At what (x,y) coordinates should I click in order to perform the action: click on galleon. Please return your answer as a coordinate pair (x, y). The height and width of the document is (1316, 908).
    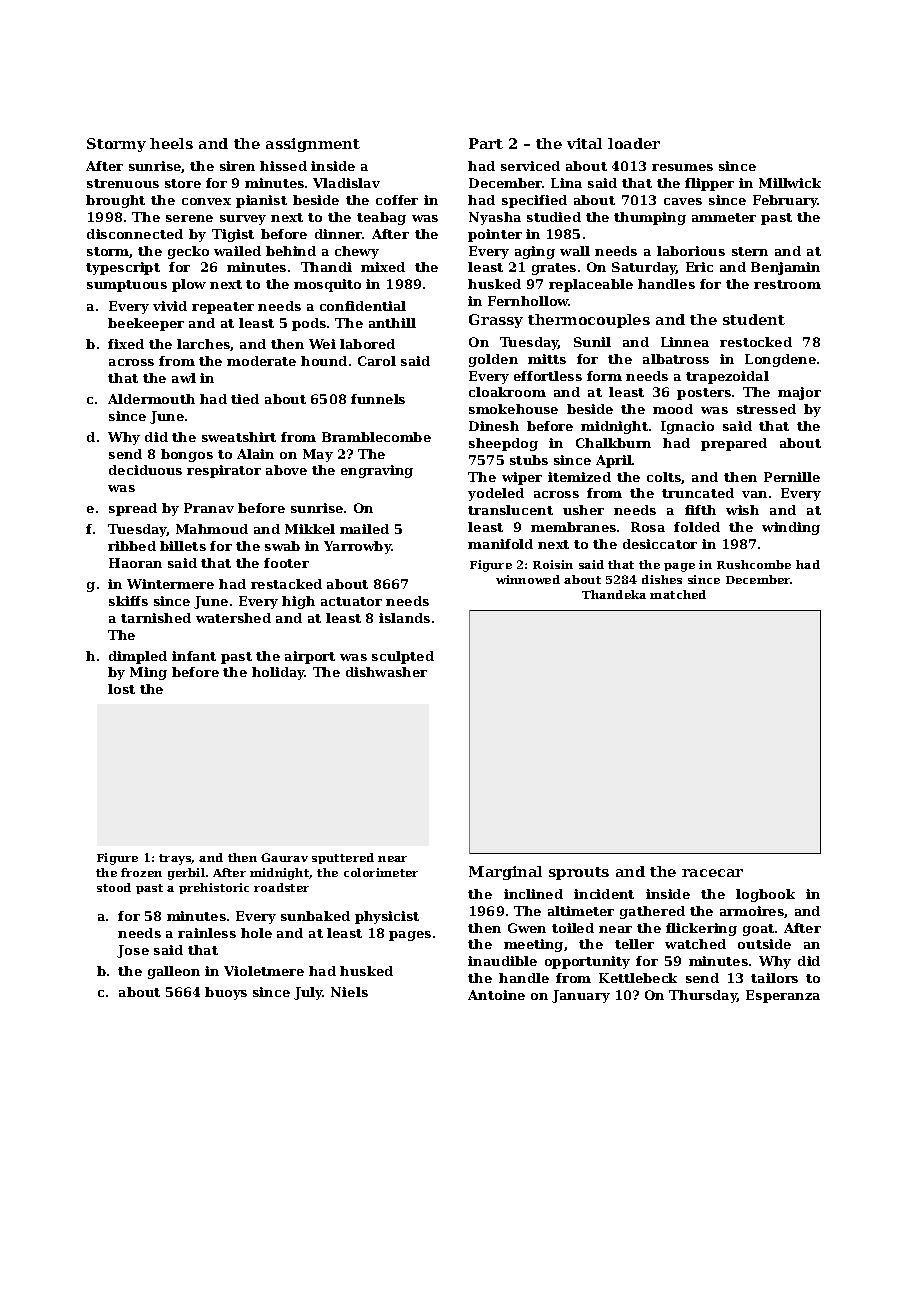
    Looking at the image, I should click on (174, 972).
